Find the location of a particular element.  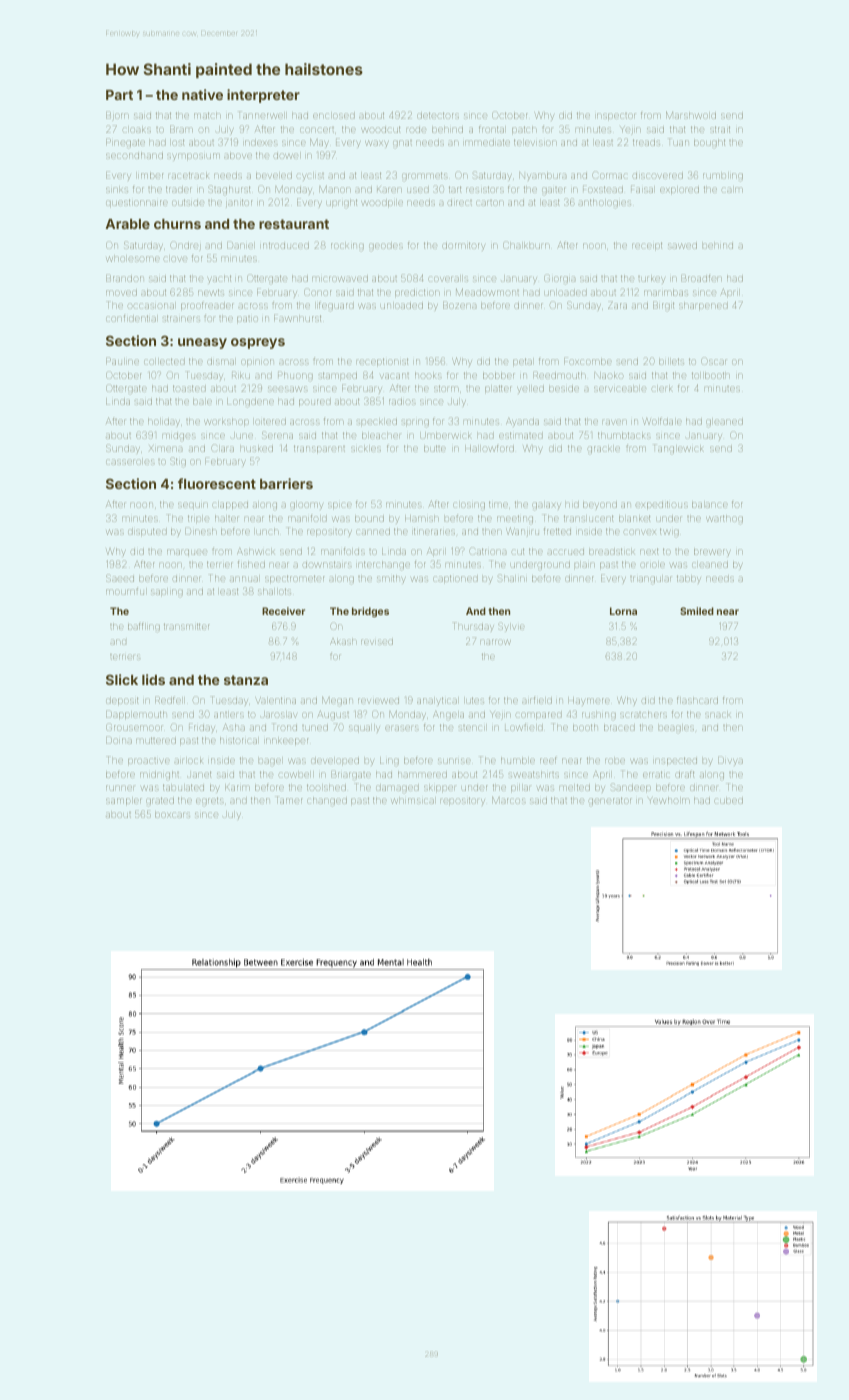

gnat is located at coordinates (402, 144).
